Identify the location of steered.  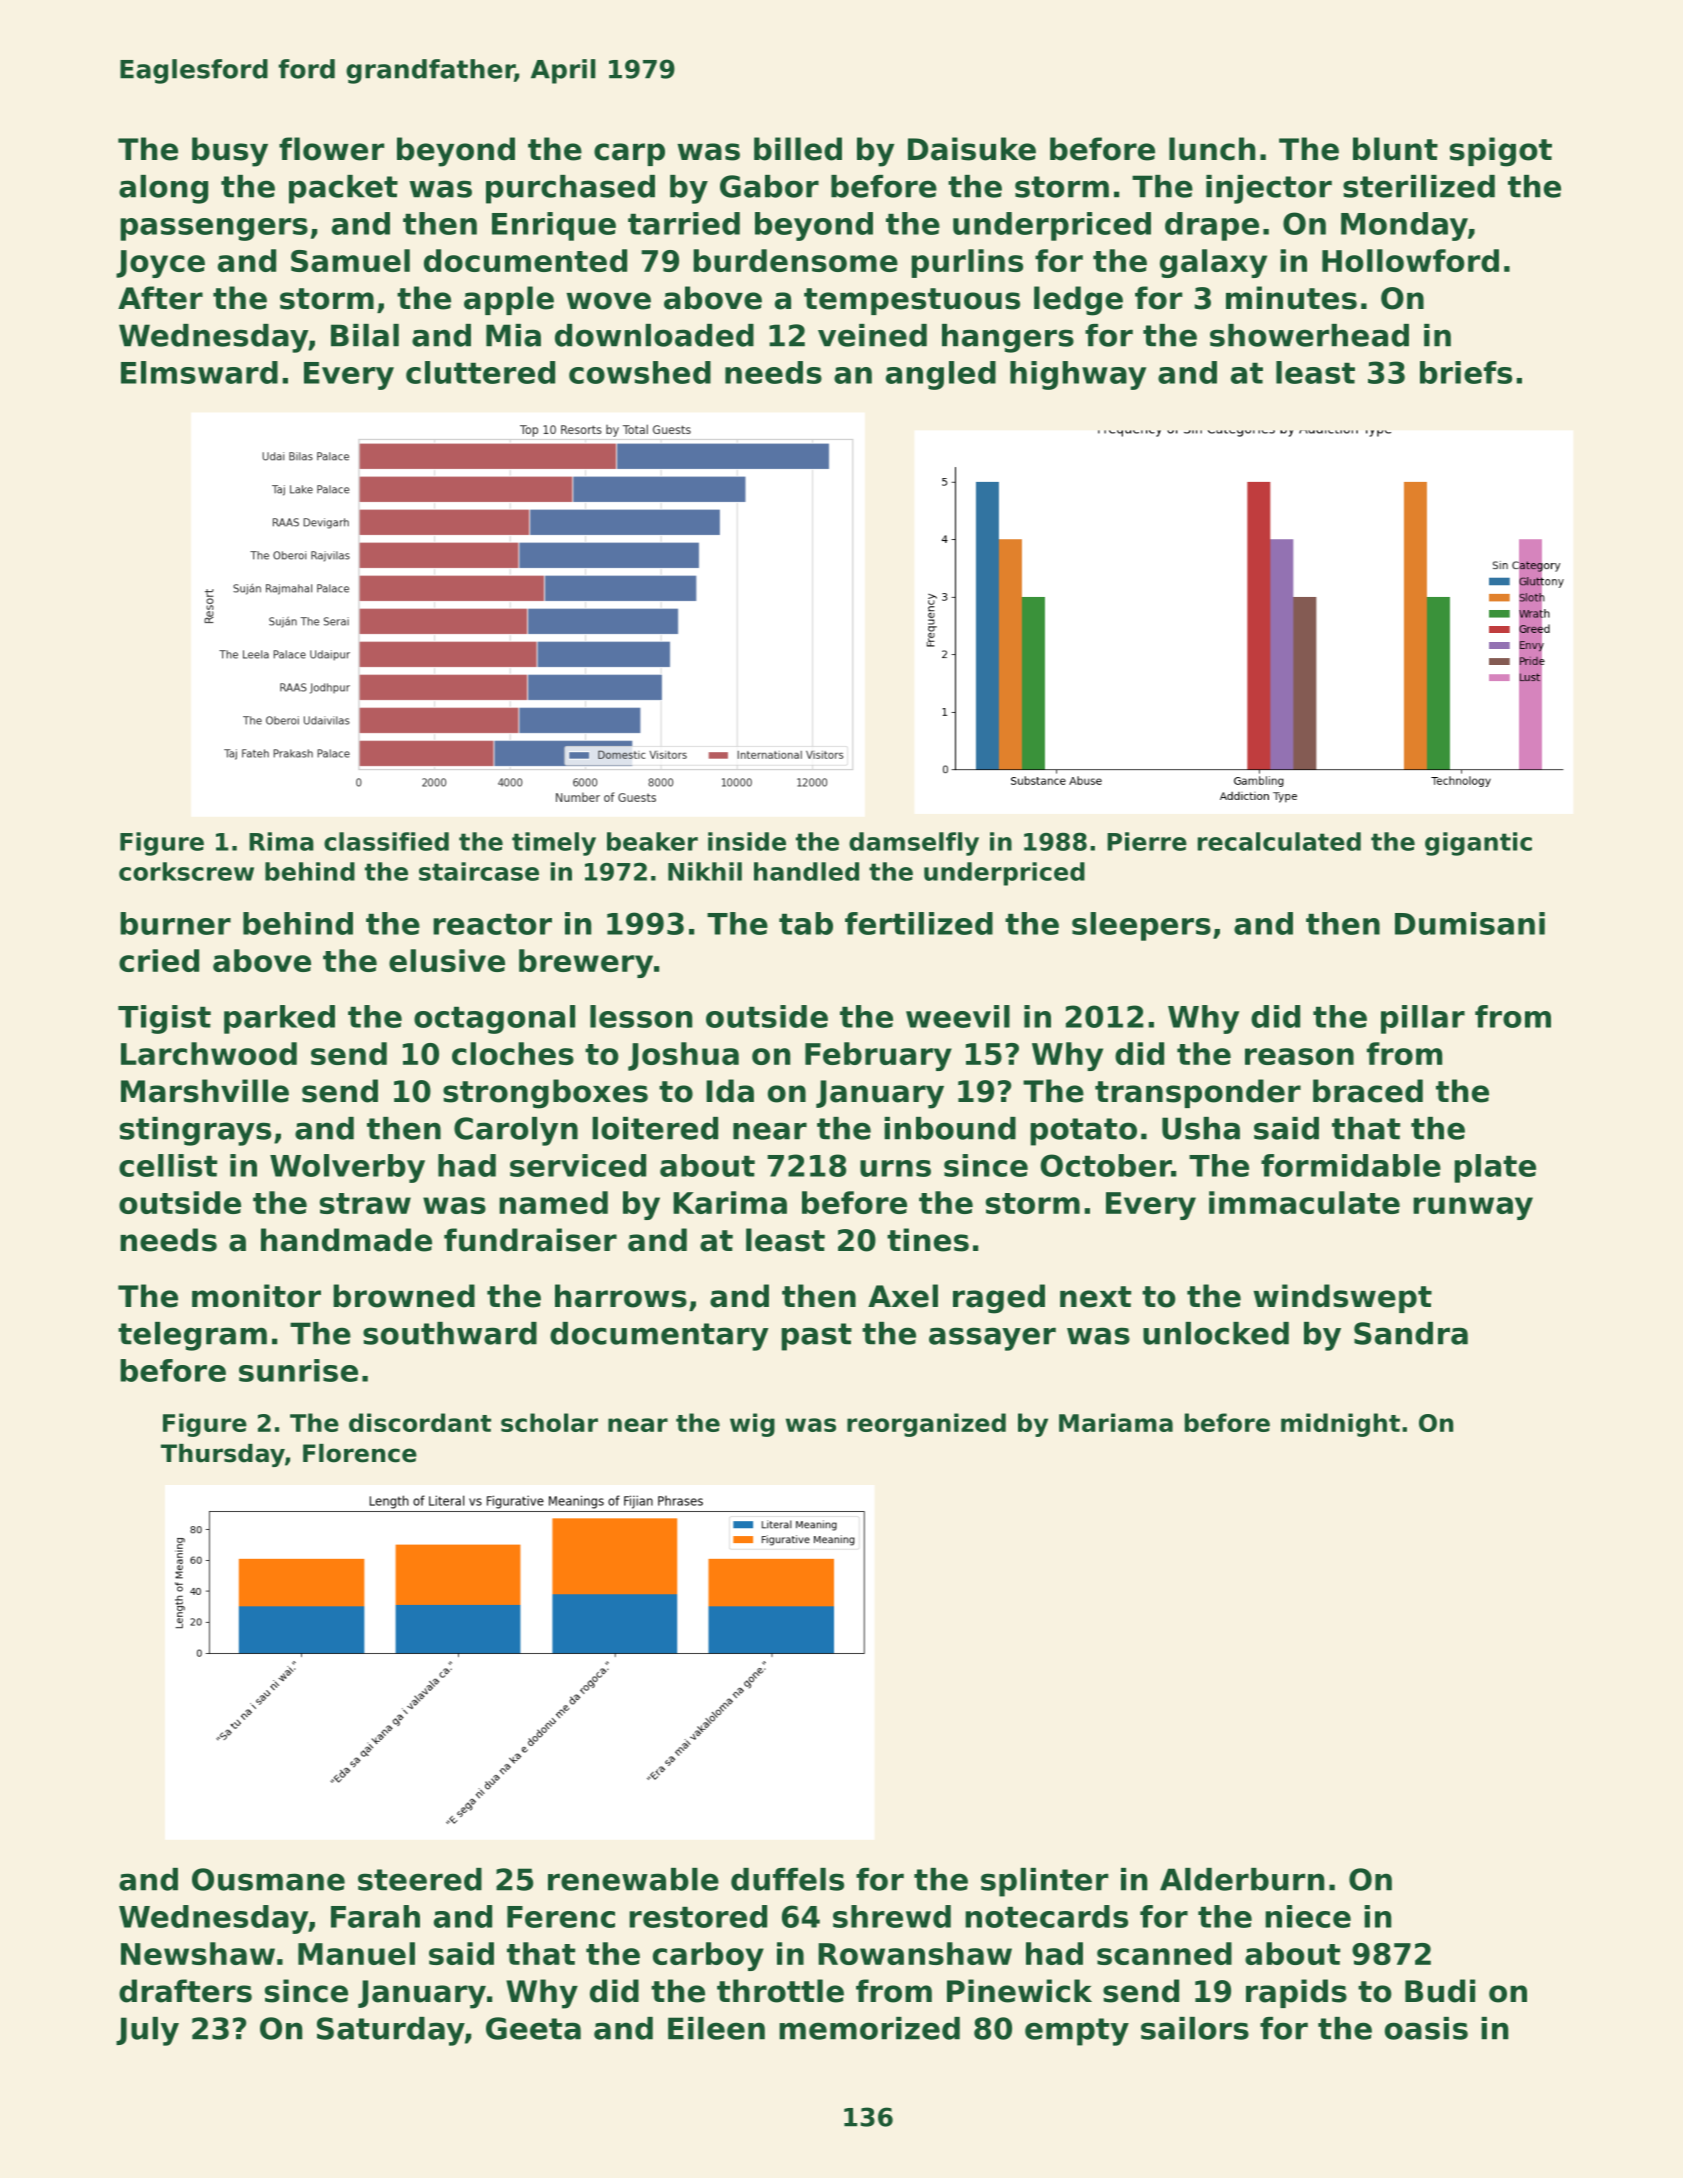
(420, 1879).
